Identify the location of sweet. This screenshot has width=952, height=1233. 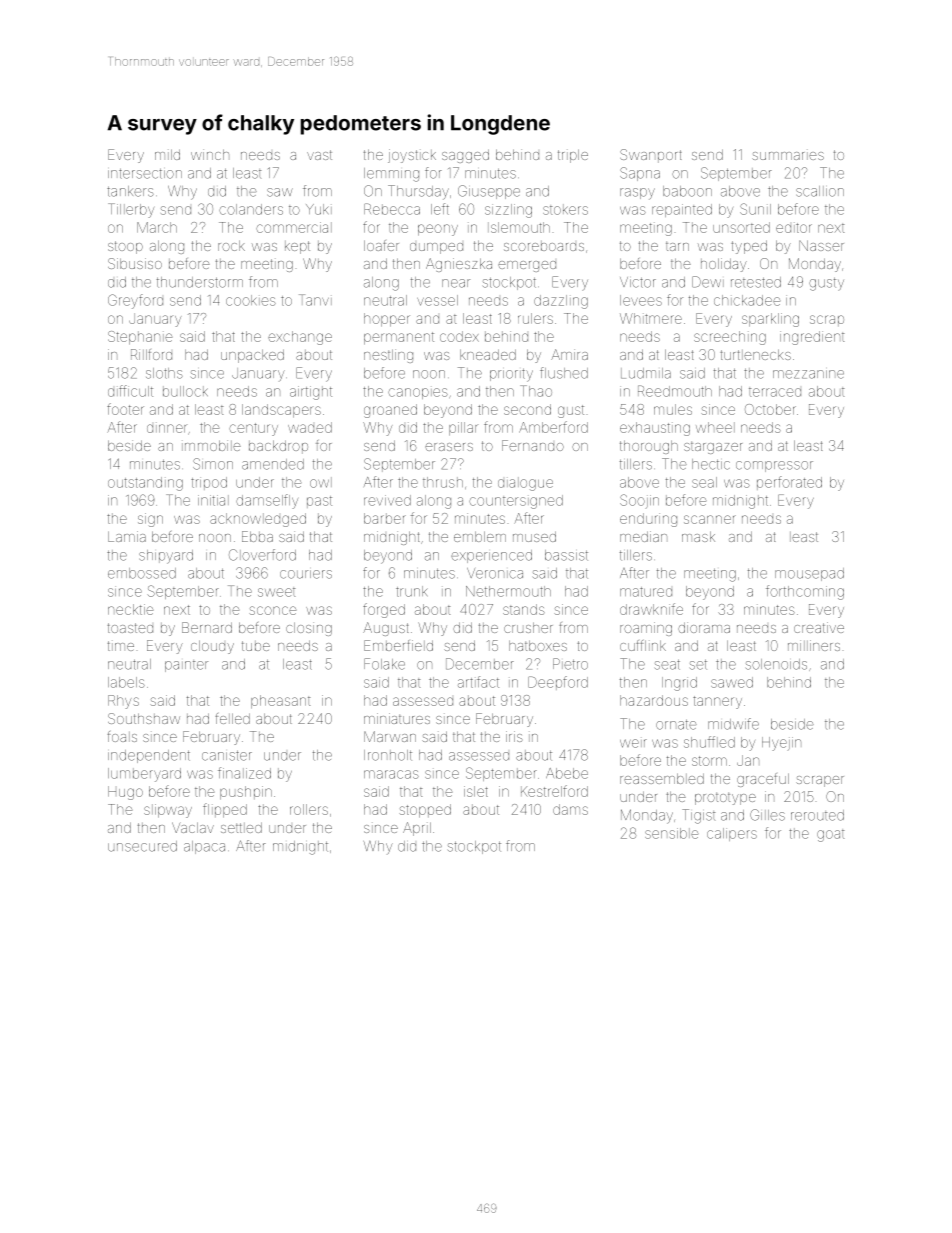
(277, 592).
